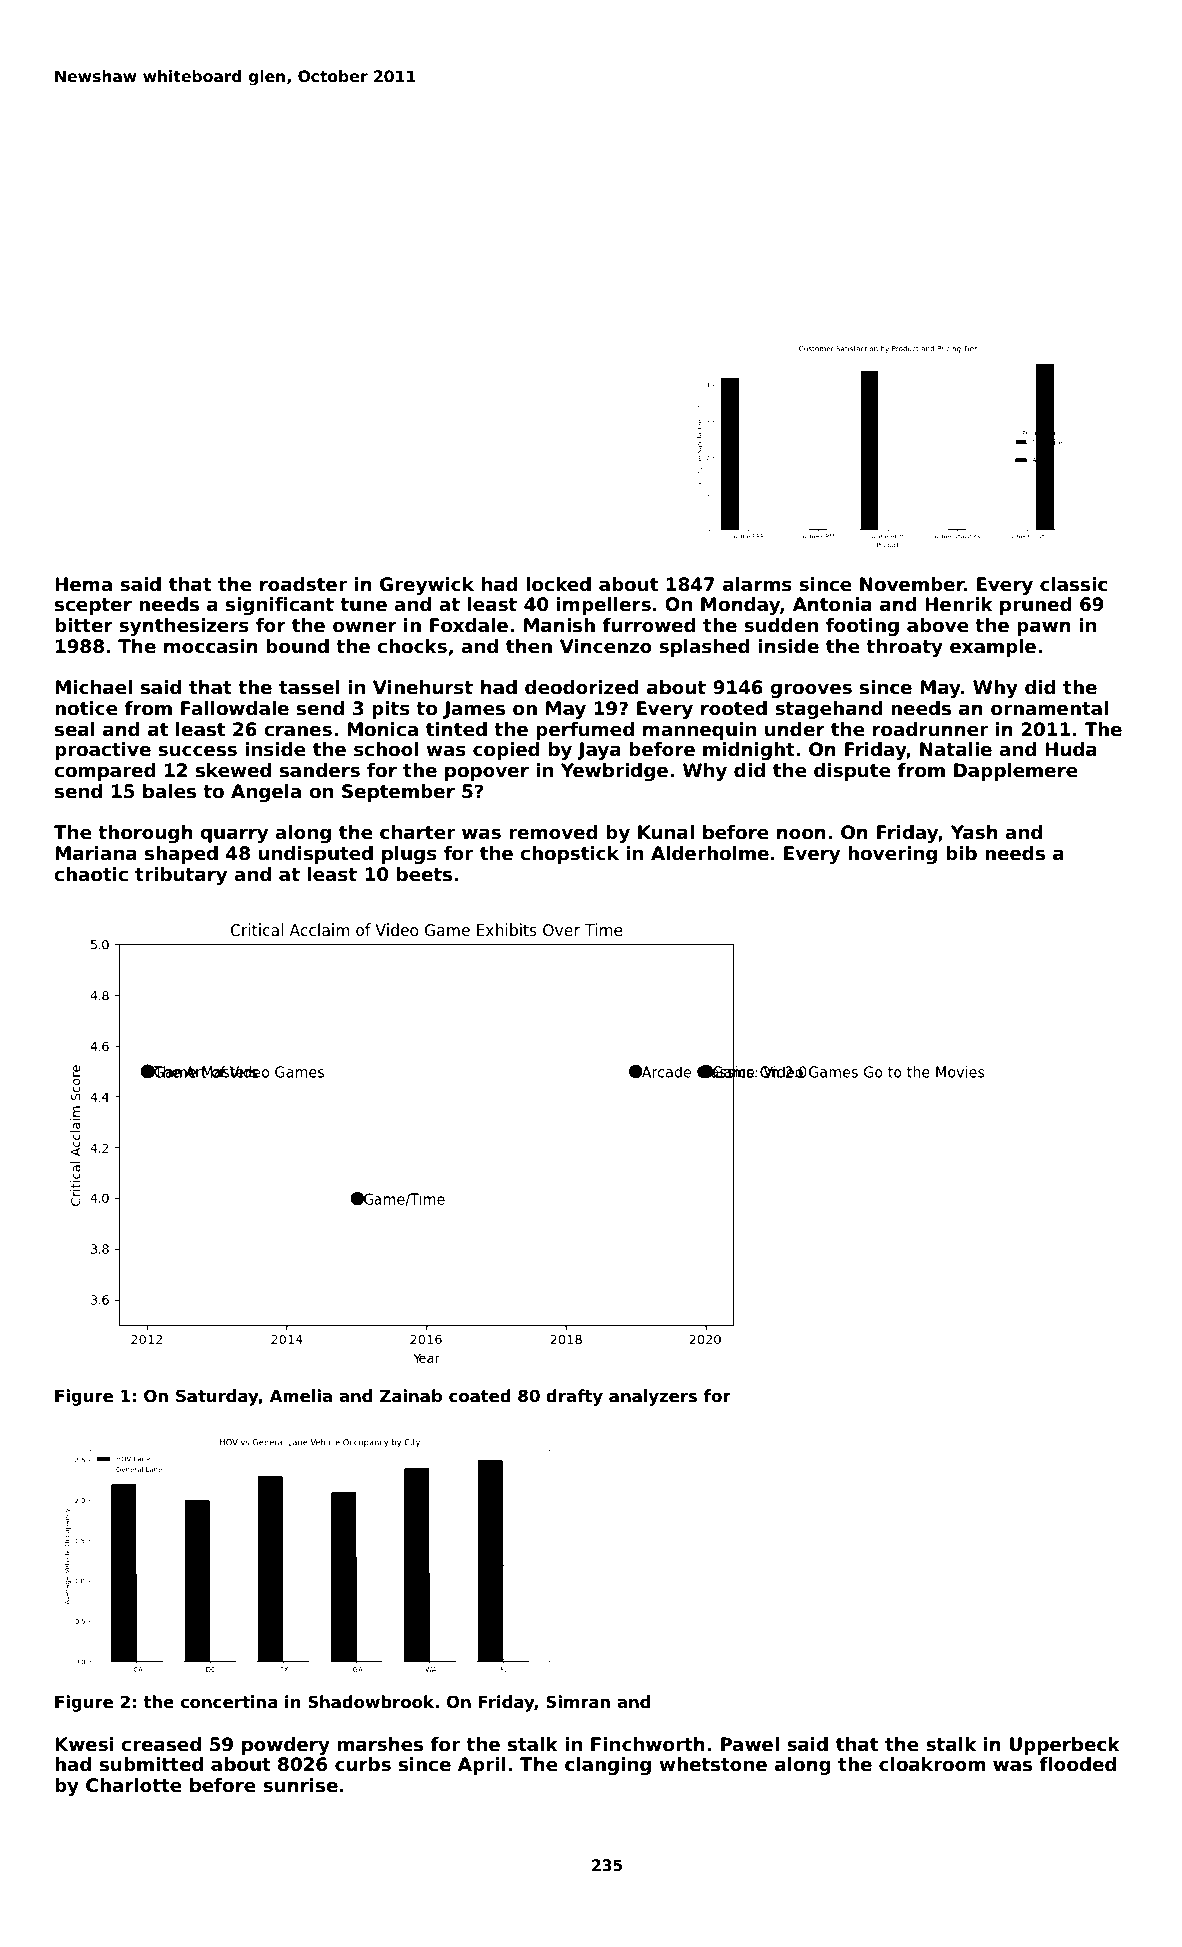  I want to click on alarms, so click(757, 584).
